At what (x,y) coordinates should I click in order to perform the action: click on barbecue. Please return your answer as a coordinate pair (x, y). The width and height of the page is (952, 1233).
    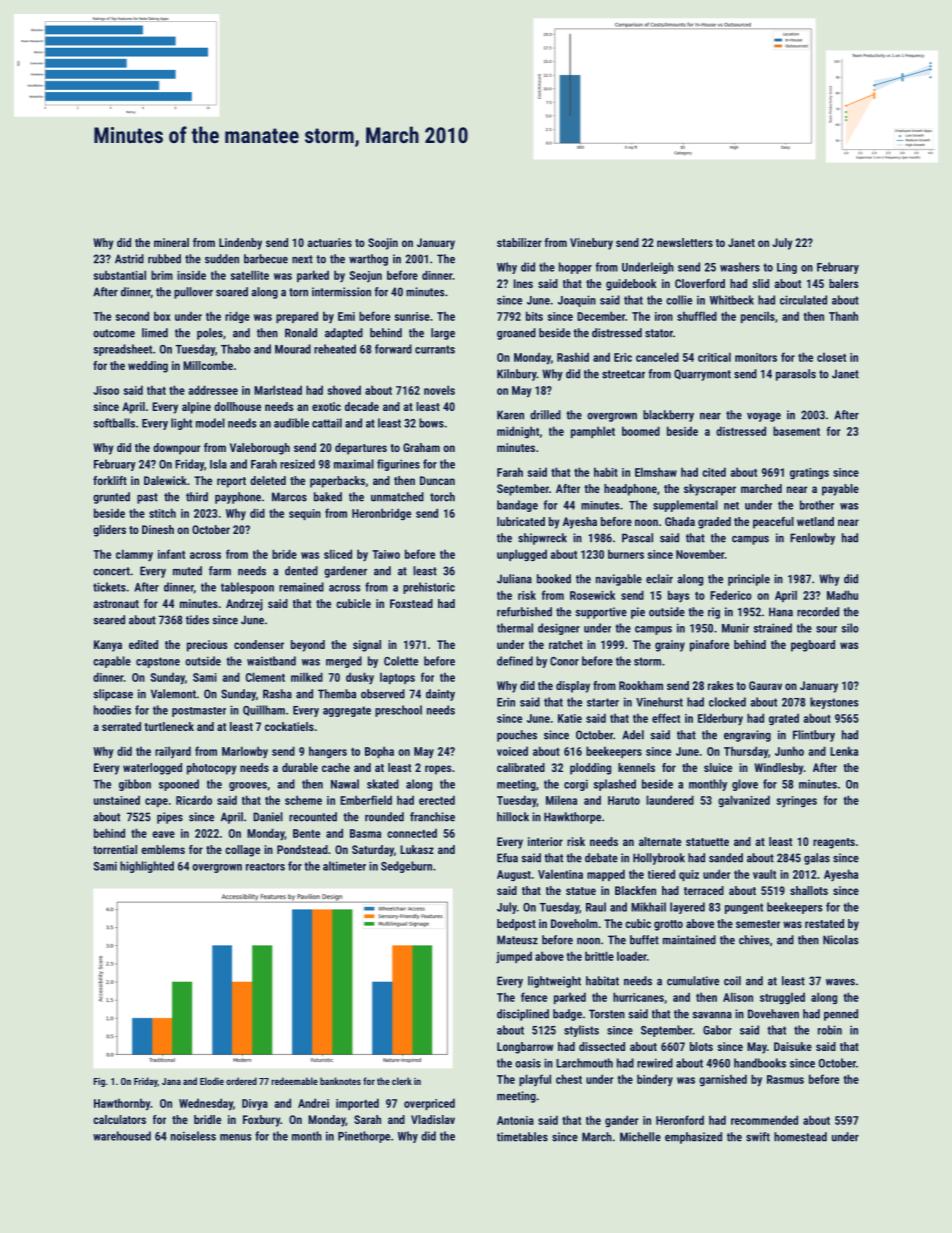
    Looking at the image, I should click on (266, 259).
